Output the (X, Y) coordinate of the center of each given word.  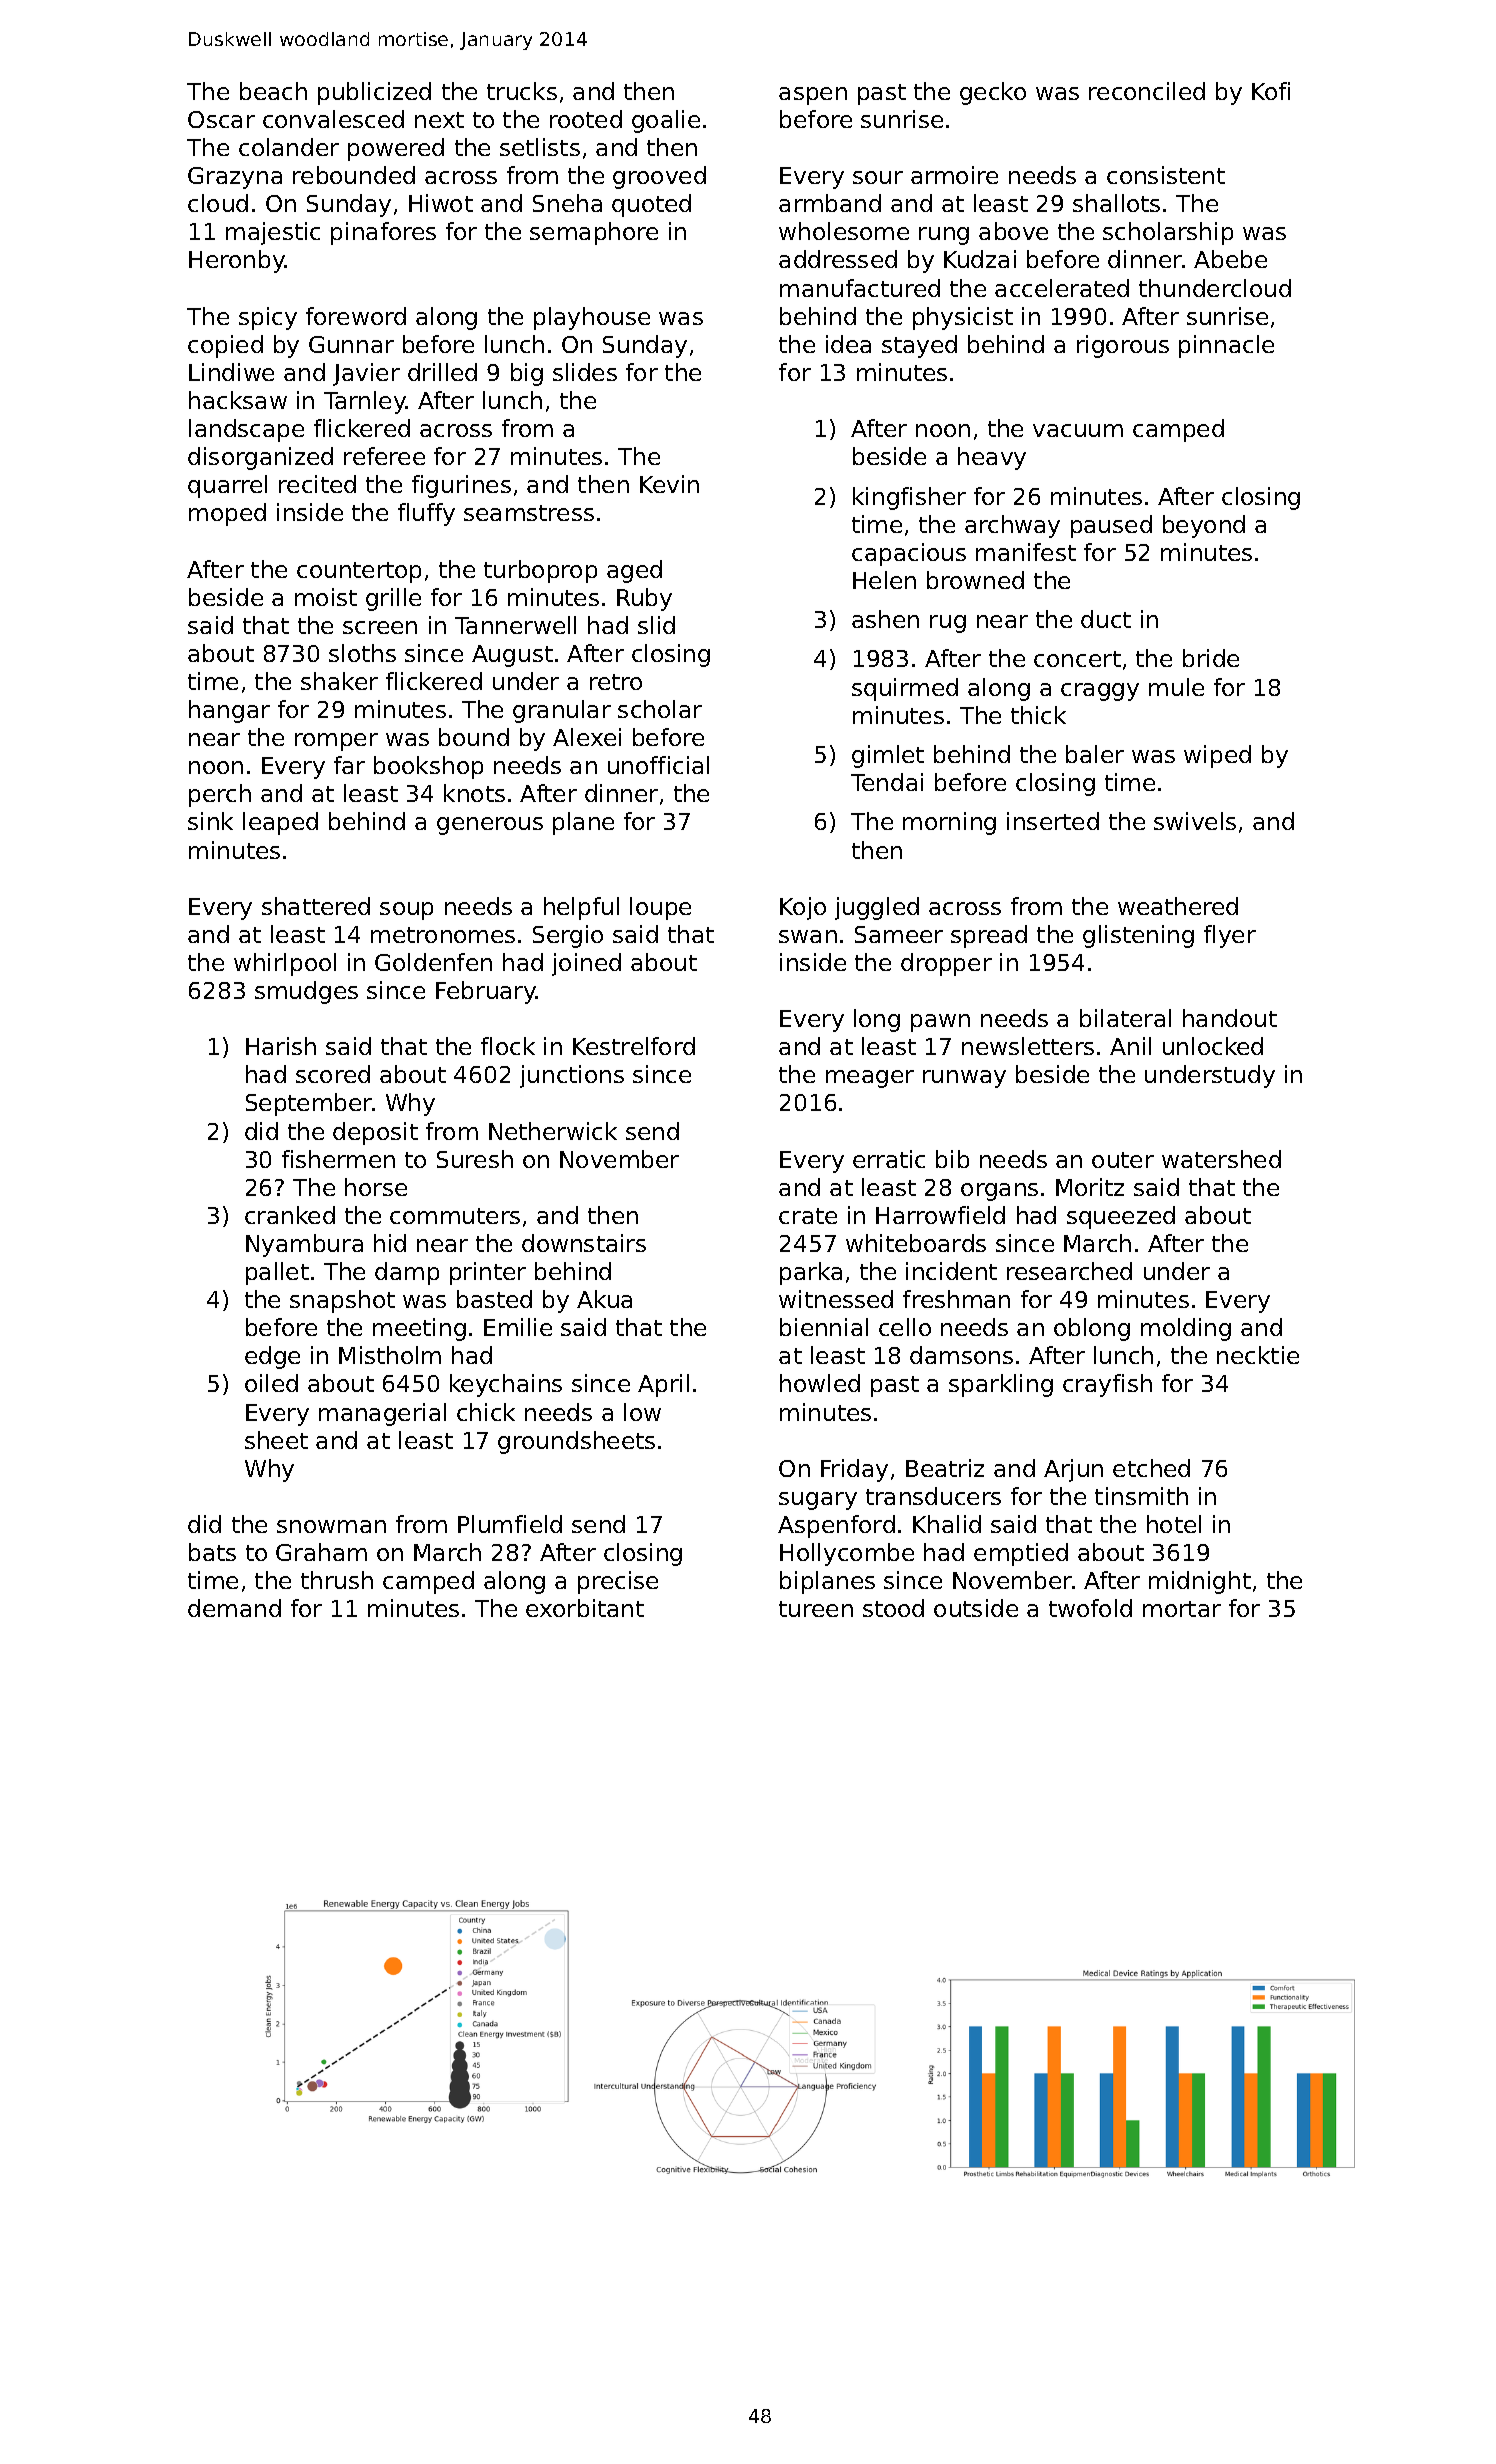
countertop (359, 572)
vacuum (1078, 430)
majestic (273, 233)
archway (1012, 526)
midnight (1200, 1582)
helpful (581, 908)
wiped (1217, 756)
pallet (277, 1273)
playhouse (592, 318)
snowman (331, 1526)
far (349, 765)
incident (951, 1271)
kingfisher (909, 498)
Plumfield (510, 1524)
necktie (1258, 1355)
